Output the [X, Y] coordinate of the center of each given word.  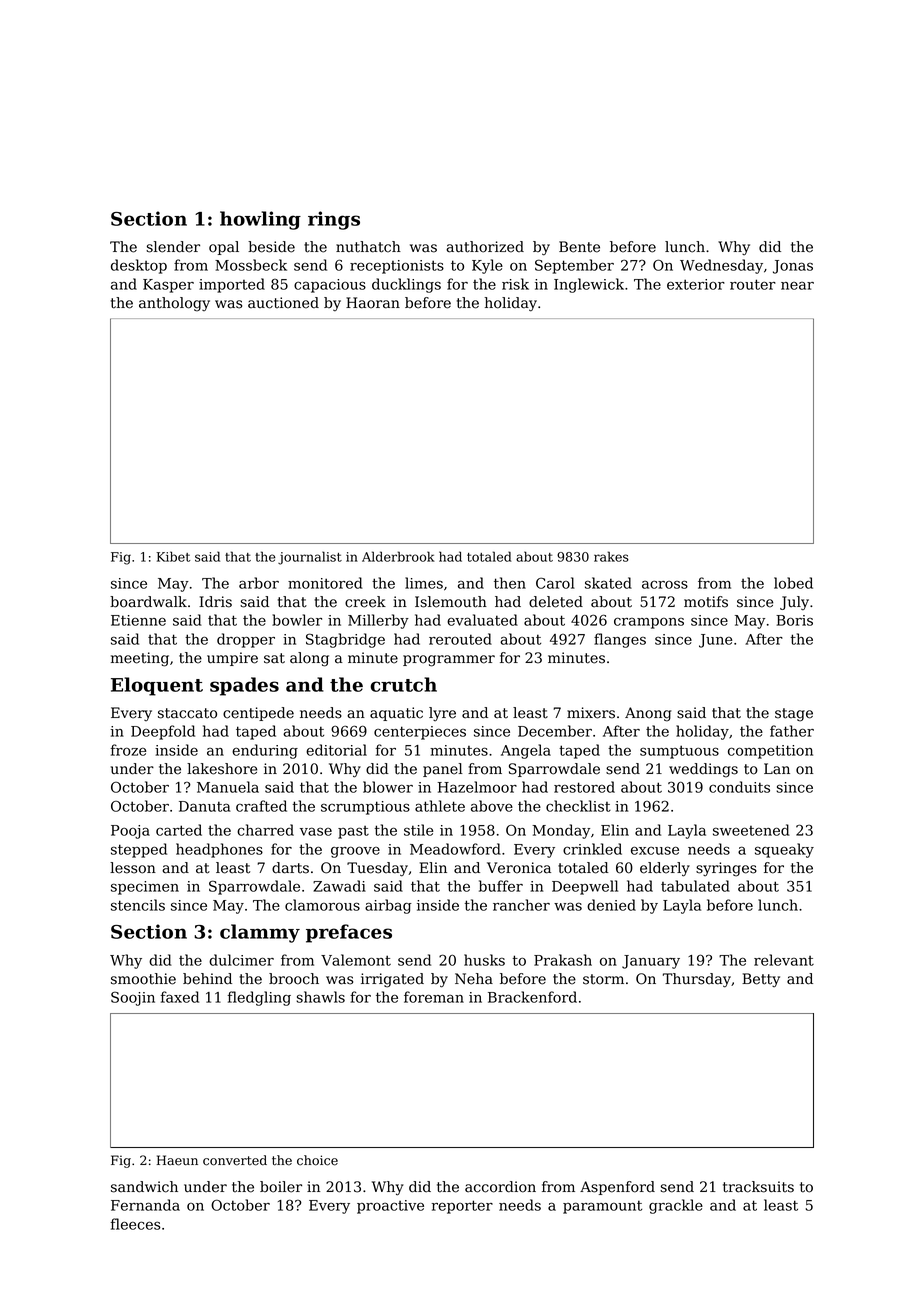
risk [515, 284]
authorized [485, 247]
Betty [761, 980]
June [715, 641]
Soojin [133, 998]
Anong [648, 714]
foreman [434, 997]
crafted [261, 806]
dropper [246, 640]
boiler [281, 1187]
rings [334, 220]
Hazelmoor [477, 787]
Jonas [793, 267]
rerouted [460, 639]
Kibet [173, 556]
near [797, 286]
